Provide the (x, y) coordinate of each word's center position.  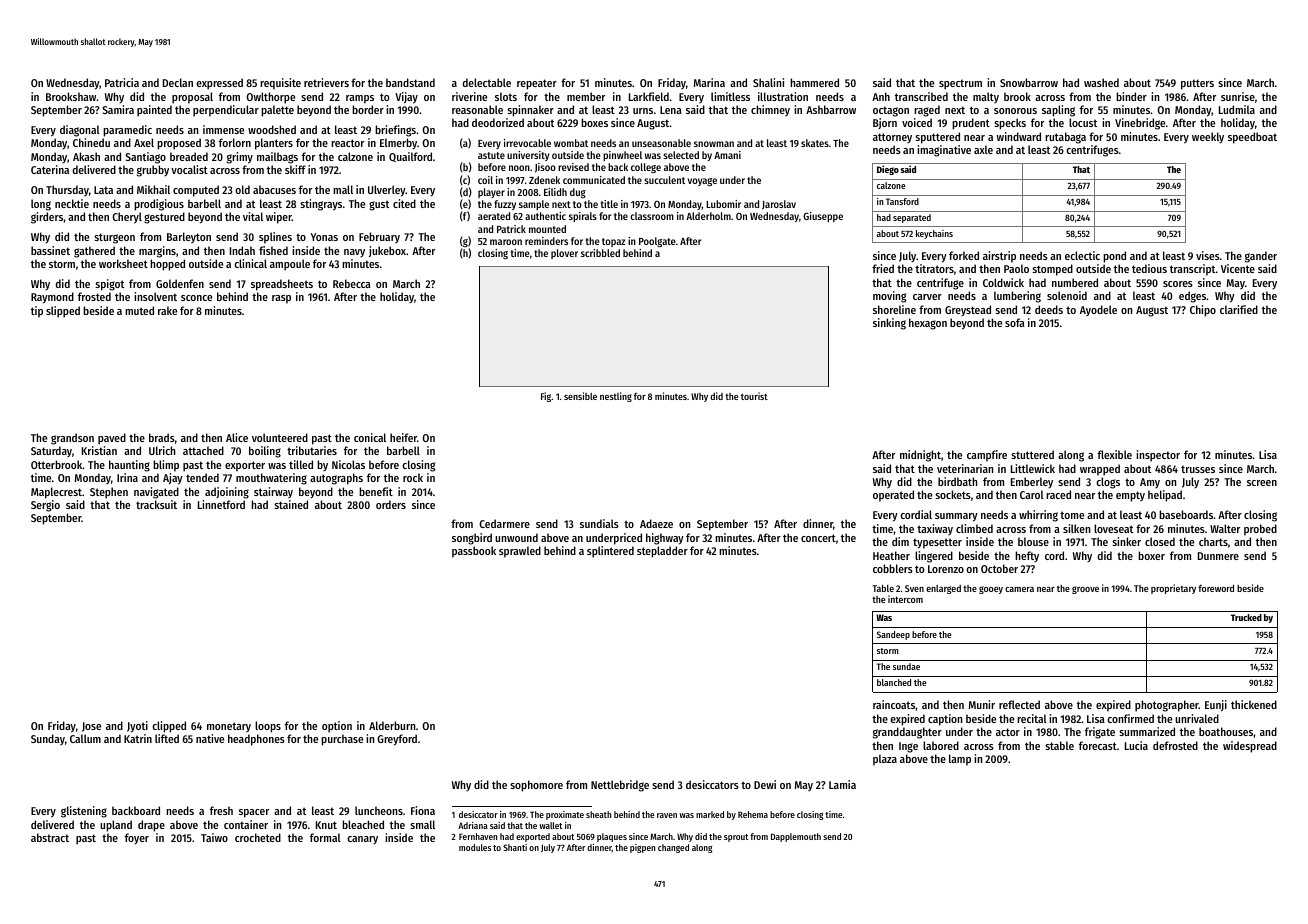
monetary (229, 727)
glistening (84, 812)
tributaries (312, 450)
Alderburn (392, 725)
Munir (982, 704)
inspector (1158, 456)
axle (983, 149)
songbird (472, 539)
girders (47, 218)
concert (818, 538)
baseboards (1186, 514)
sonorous (1015, 111)
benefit (376, 491)
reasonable (477, 109)
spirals (583, 217)
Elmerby (398, 143)
